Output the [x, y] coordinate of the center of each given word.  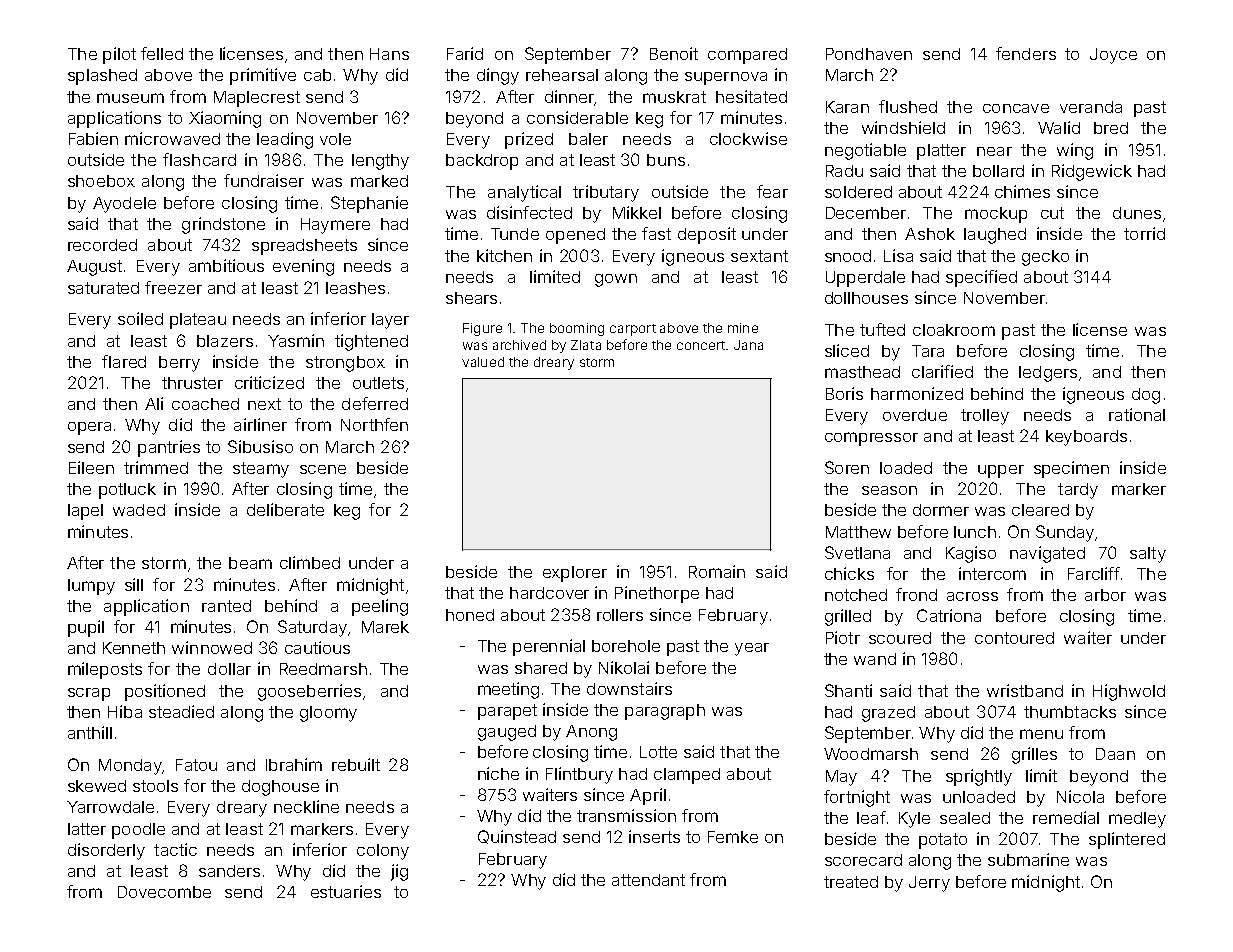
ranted [226, 606]
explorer [575, 574]
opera [89, 428]
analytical [524, 193]
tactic [175, 849]
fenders [1026, 53]
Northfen [374, 424]
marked [379, 181]
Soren [847, 467]
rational [1137, 414]
